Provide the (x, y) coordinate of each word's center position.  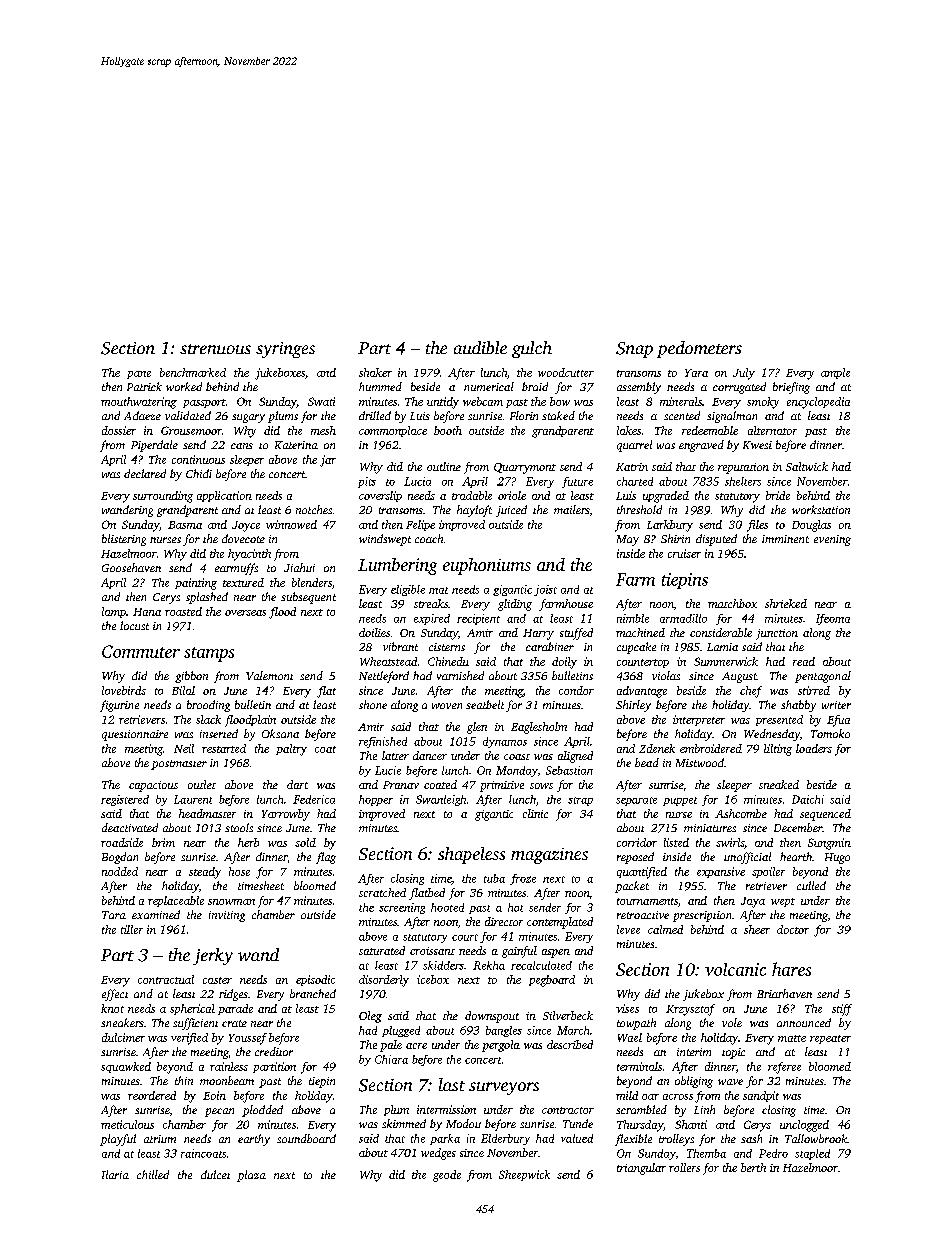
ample (835, 373)
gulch (532, 349)
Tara (114, 915)
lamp (114, 612)
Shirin (675, 538)
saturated (382, 950)
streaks (431, 603)
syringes (285, 350)
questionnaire (135, 735)
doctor (793, 929)
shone (373, 704)
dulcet (215, 1174)
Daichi (808, 799)
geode (447, 1176)
